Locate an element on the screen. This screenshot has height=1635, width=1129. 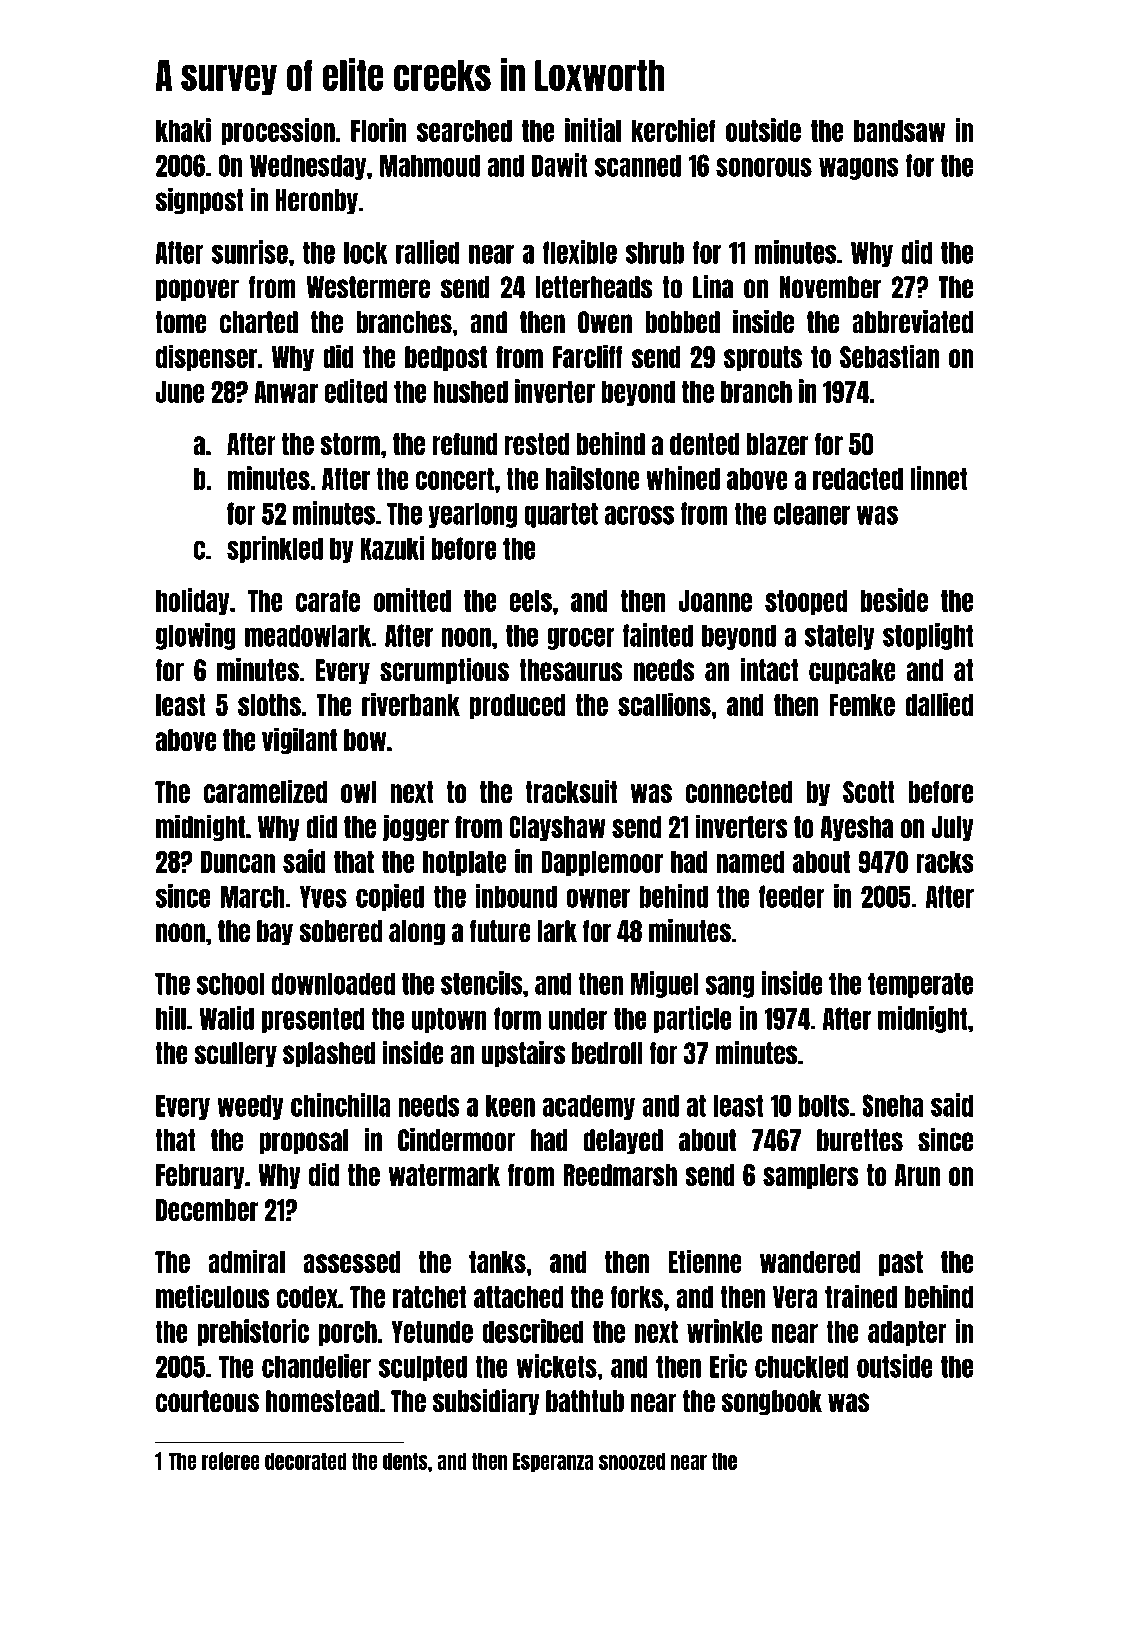
academy is located at coordinates (589, 1107).
